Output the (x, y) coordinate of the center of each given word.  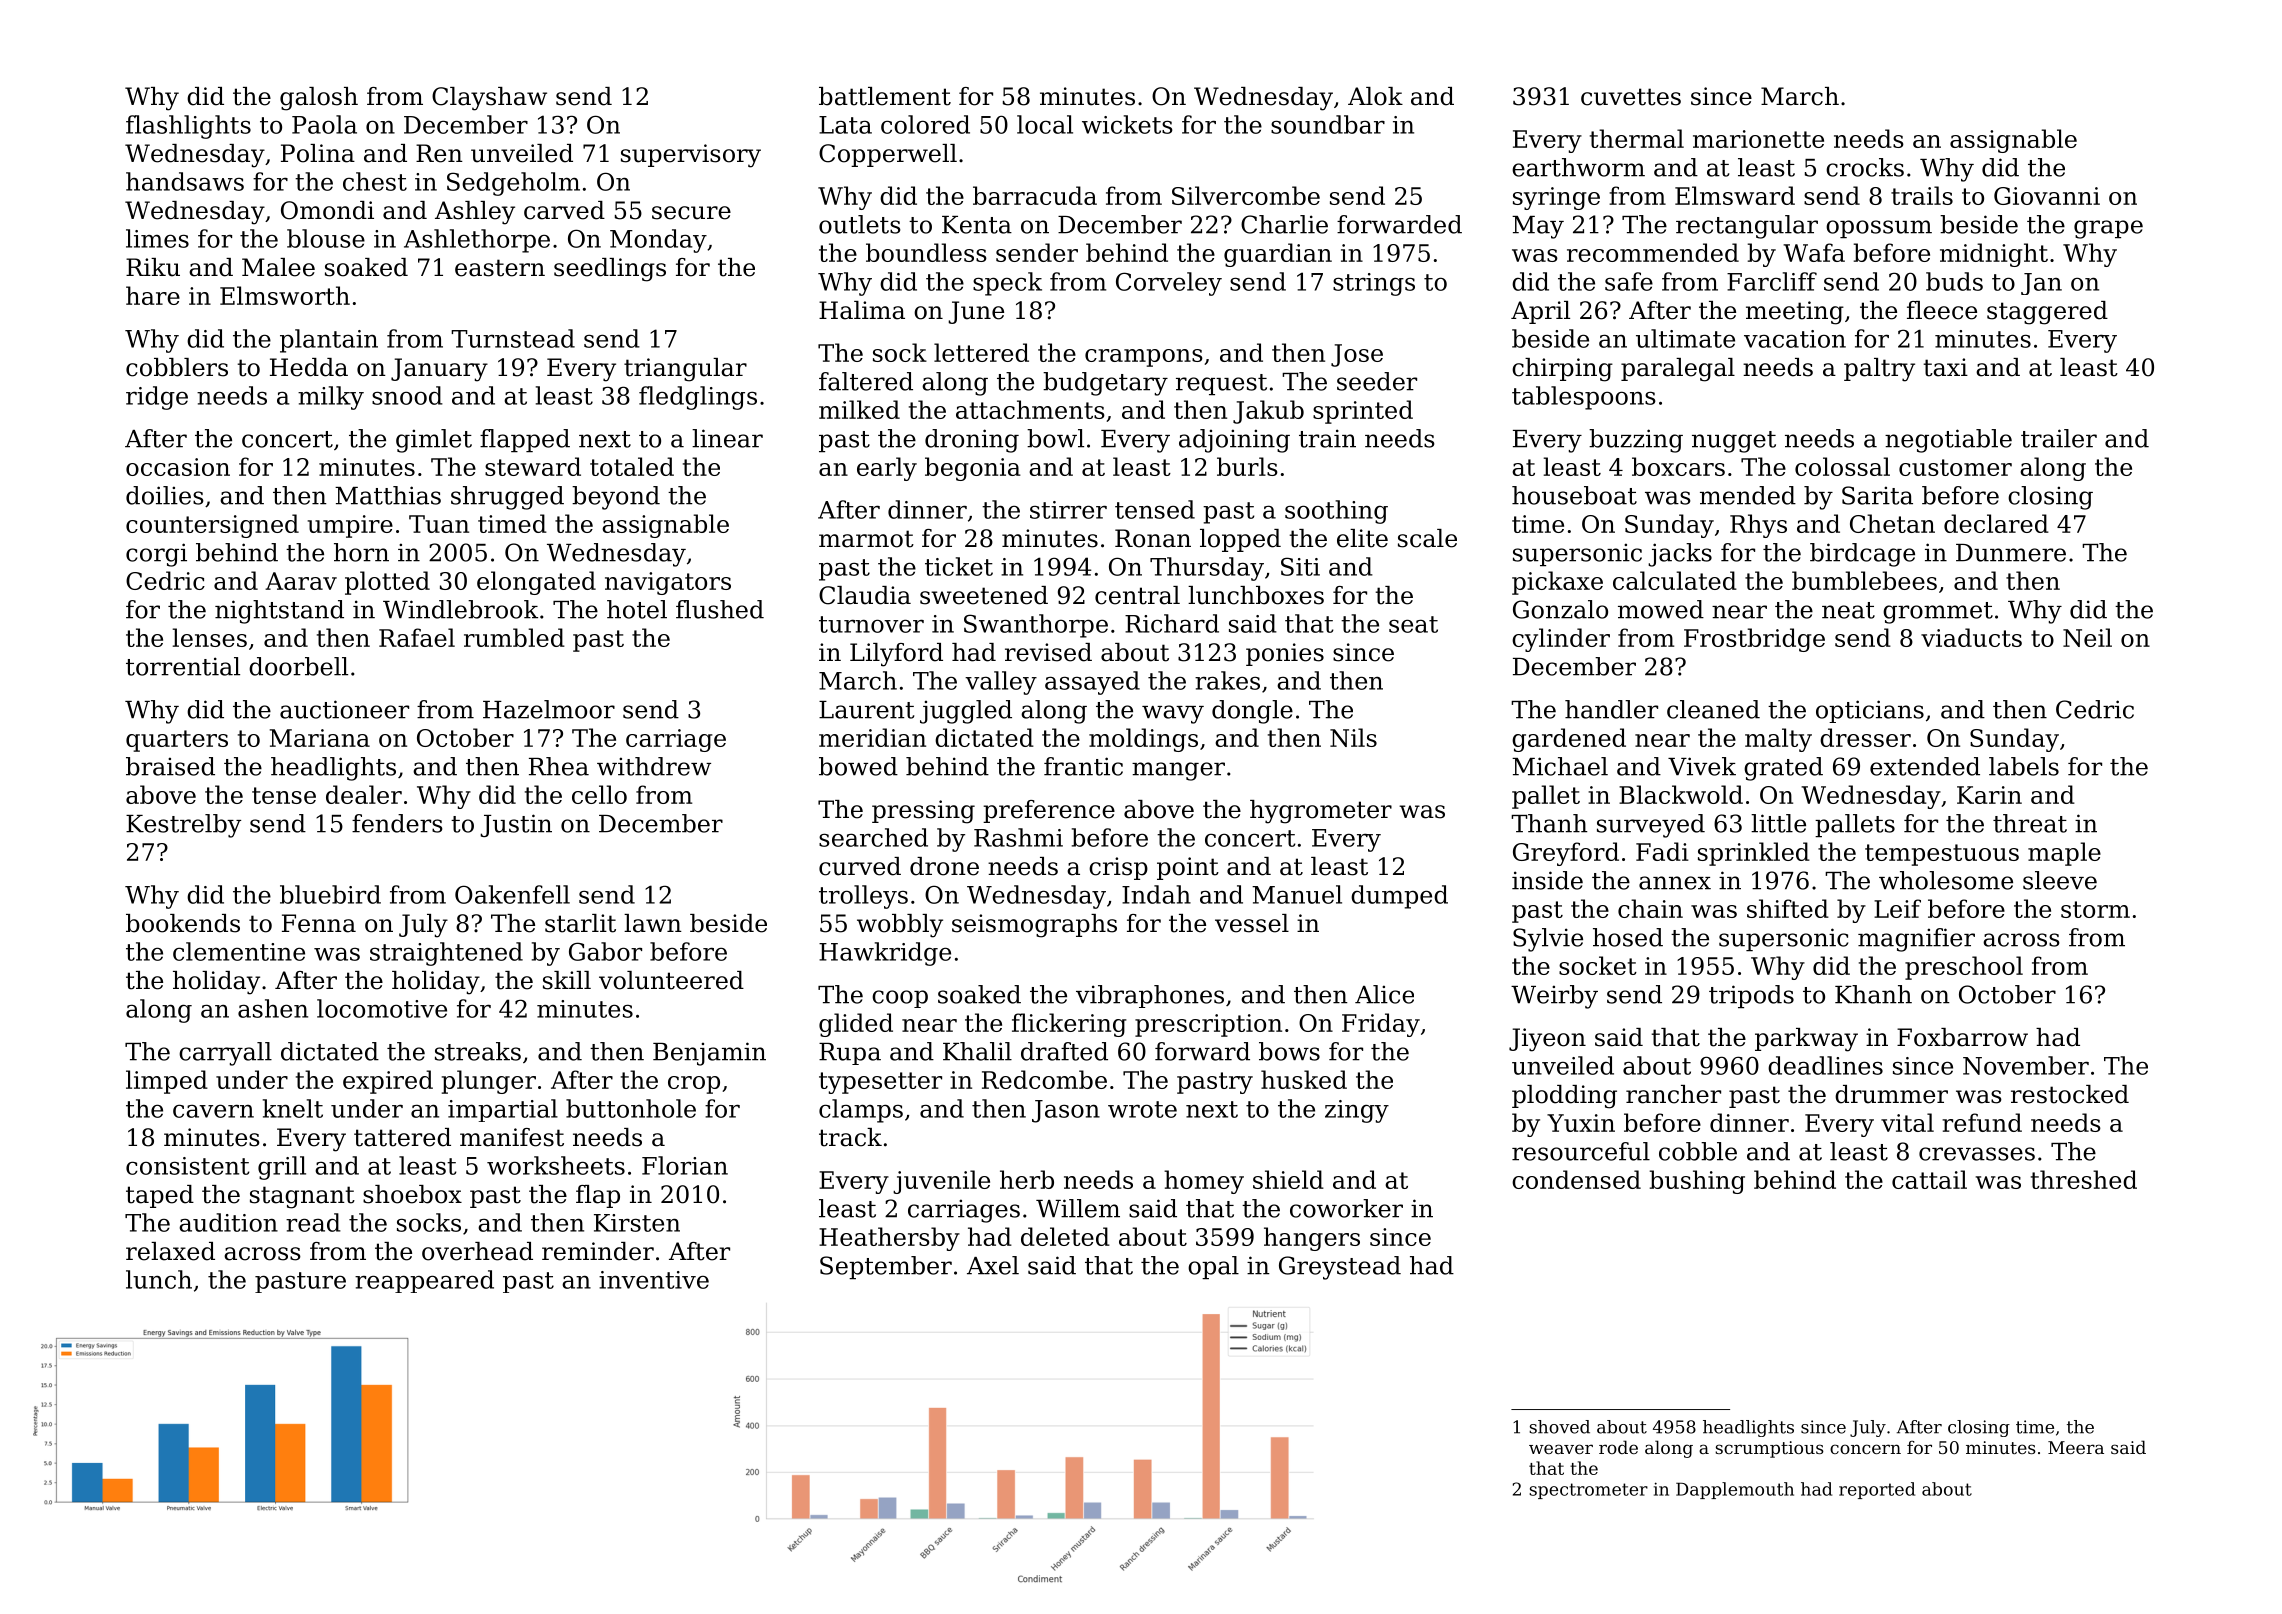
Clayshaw (489, 99)
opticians (1870, 711)
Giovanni (2047, 196)
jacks (1680, 555)
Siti (1300, 566)
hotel (637, 609)
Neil (2087, 637)
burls (1247, 466)
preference (1049, 811)
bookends (183, 923)
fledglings (698, 398)
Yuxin (1581, 1123)
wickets (1127, 124)
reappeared (424, 1281)
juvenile (941, 1182)
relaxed (170, 1251)
